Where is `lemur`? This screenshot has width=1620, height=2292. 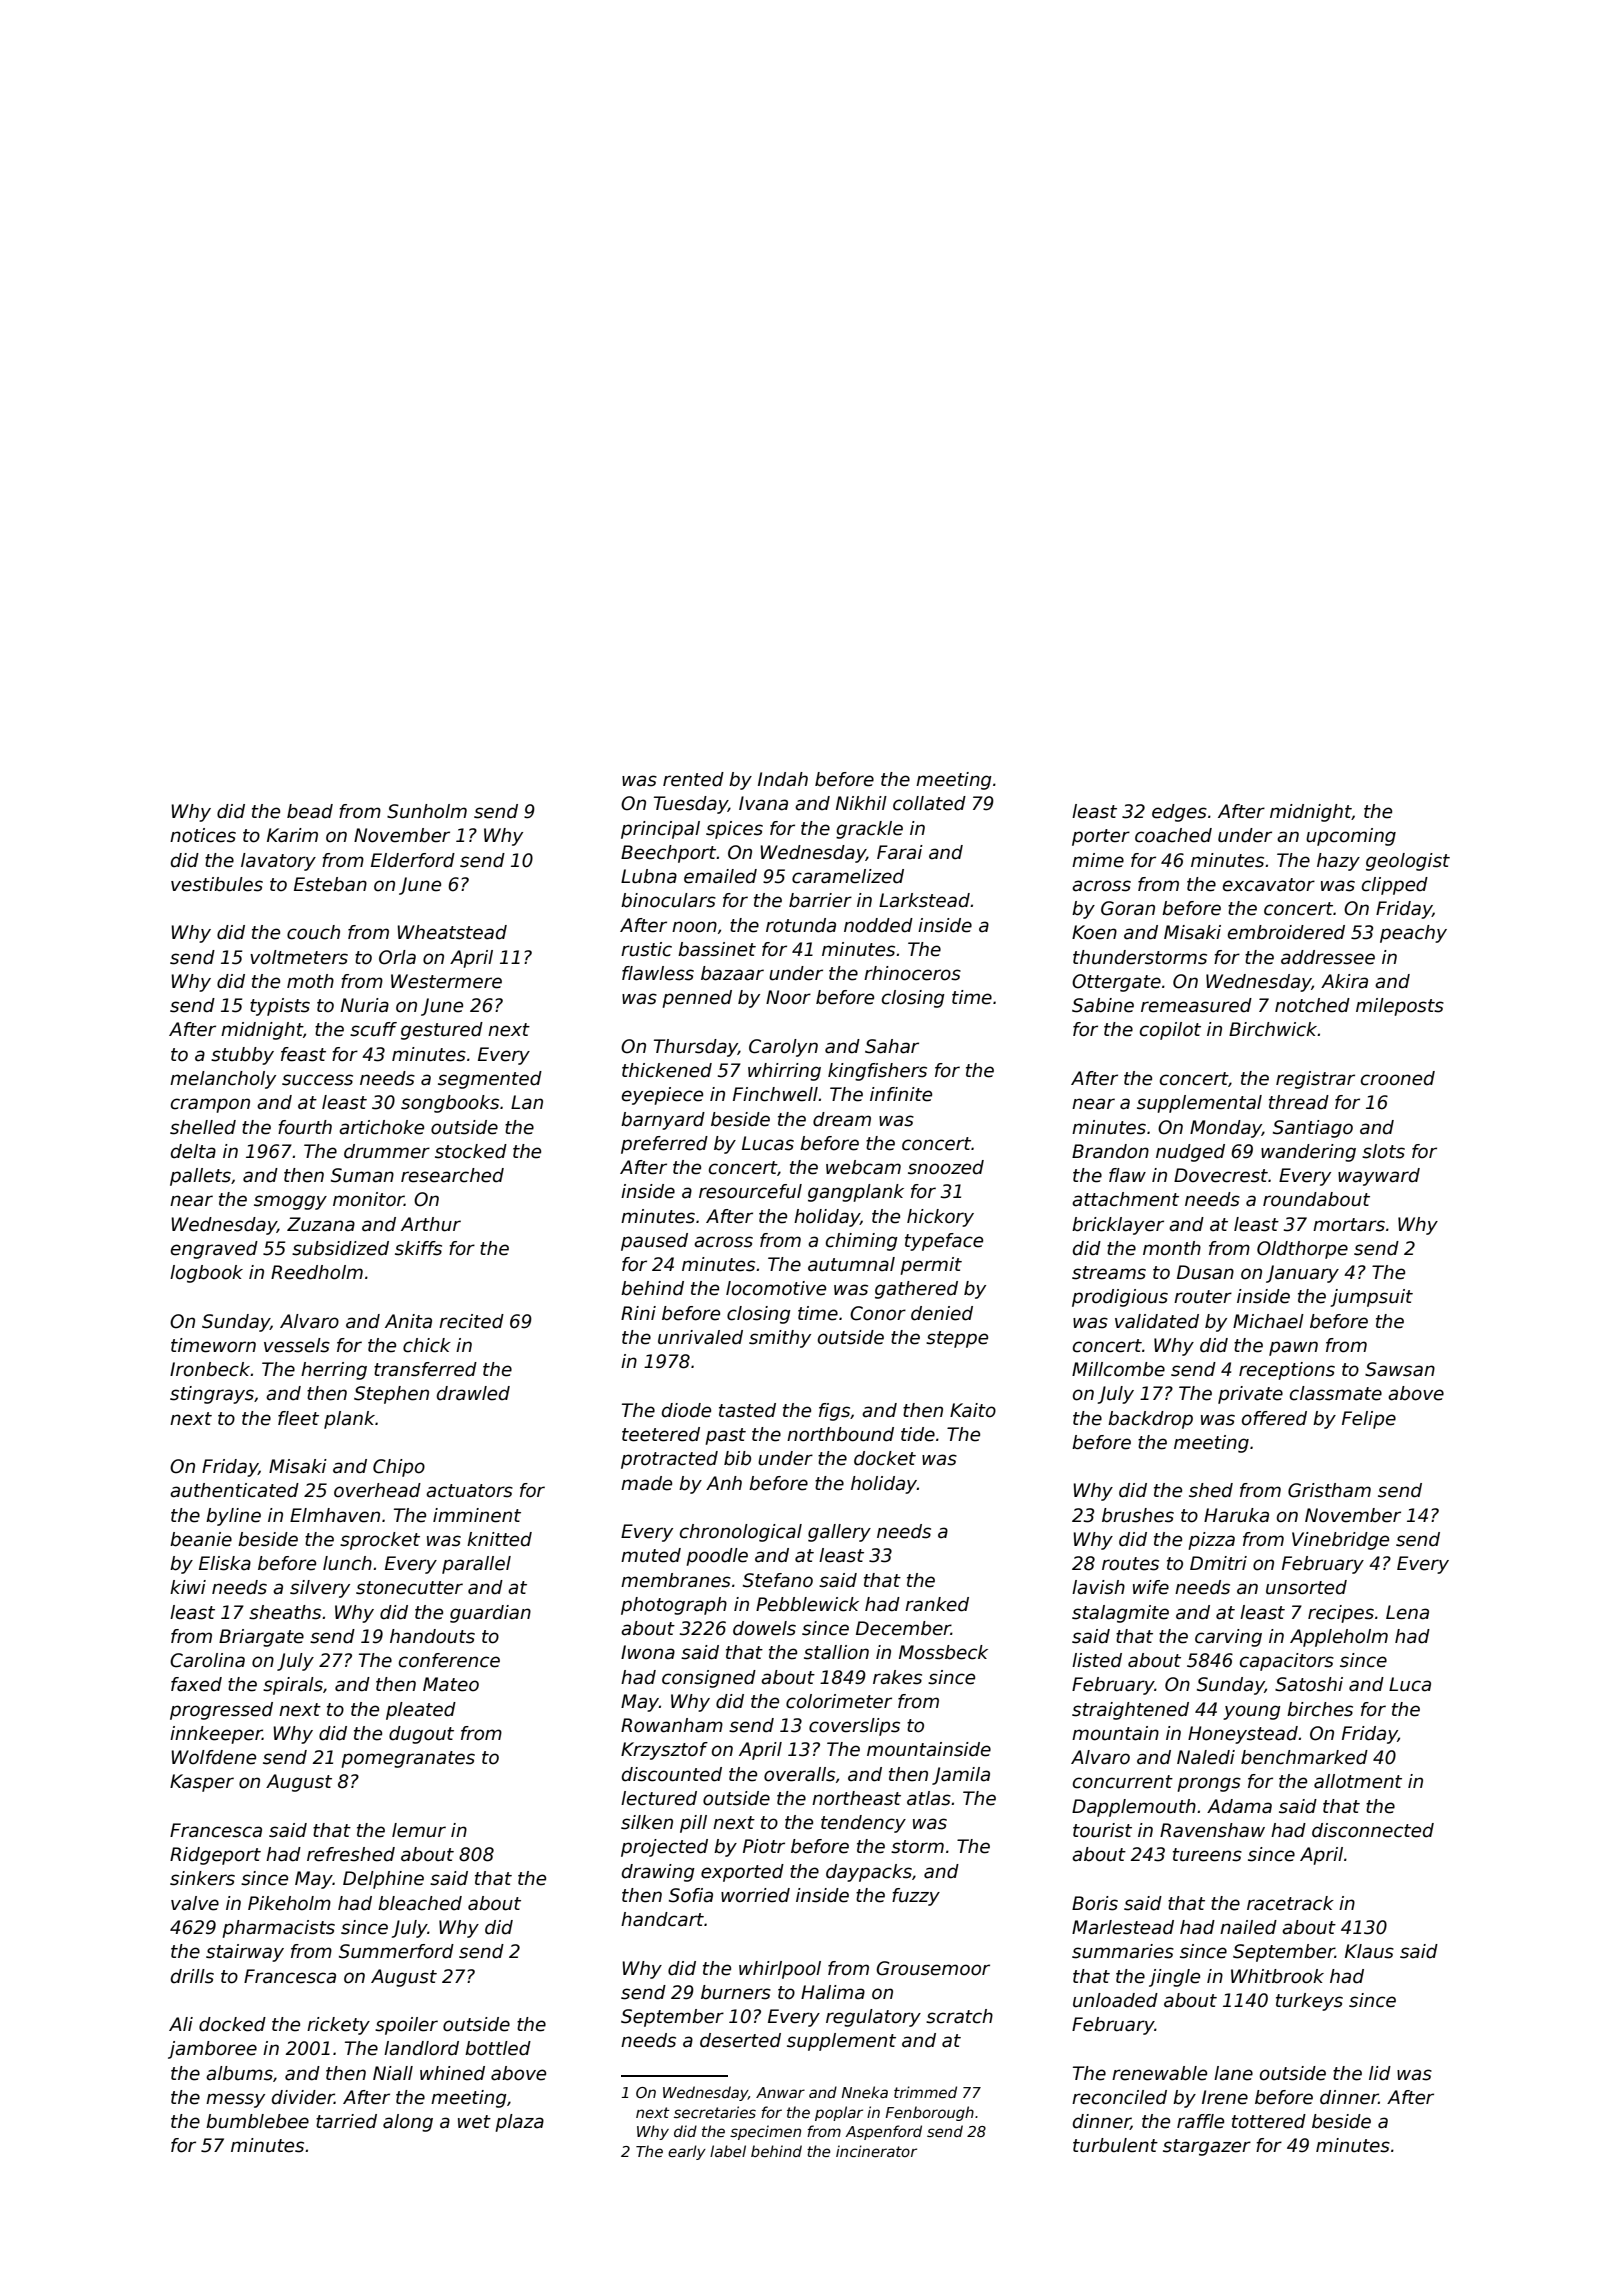
lemur is located at coordinates (419, 1830).
